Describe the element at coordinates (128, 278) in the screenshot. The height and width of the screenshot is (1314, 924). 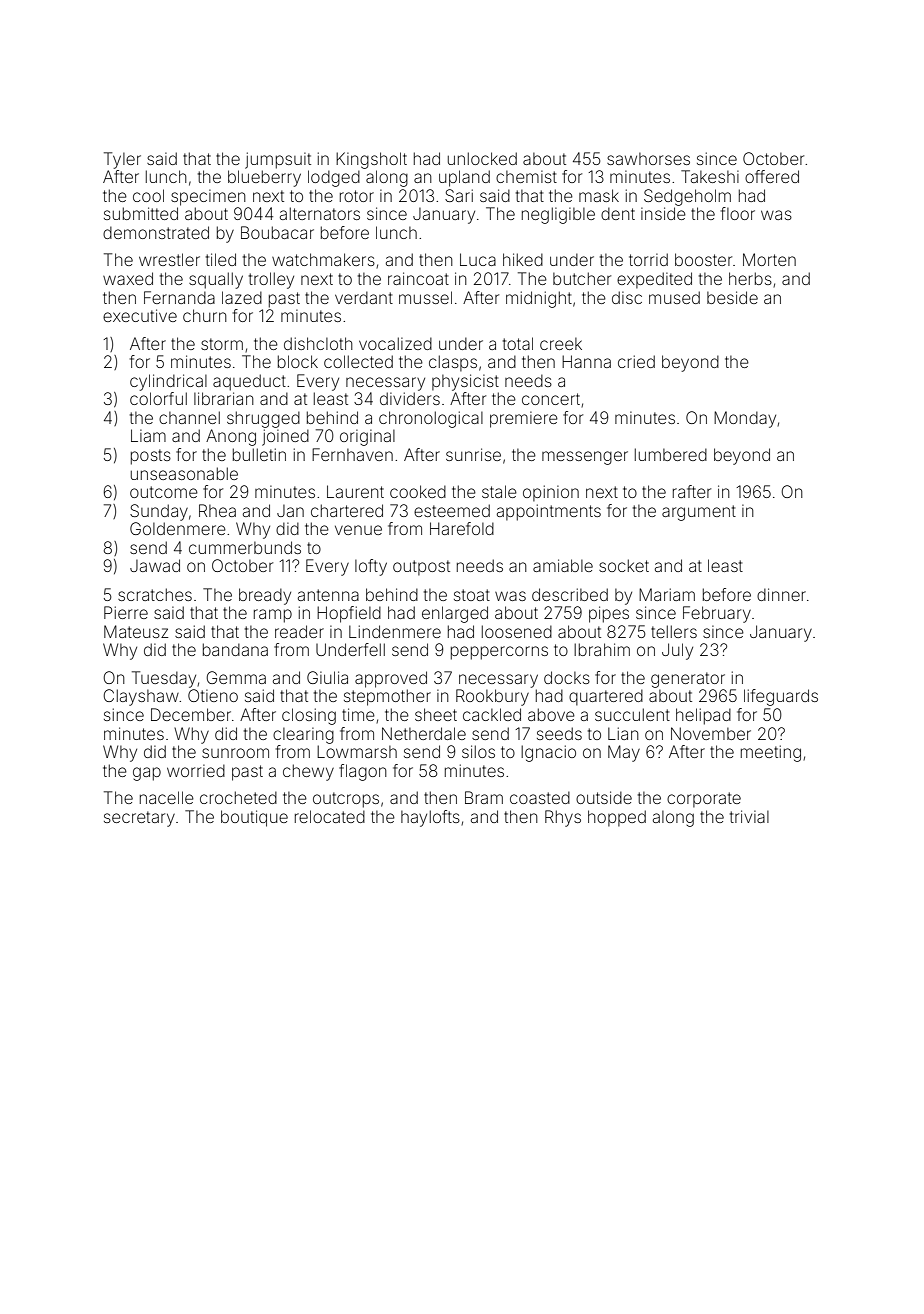
I see `waxed` at that location.
